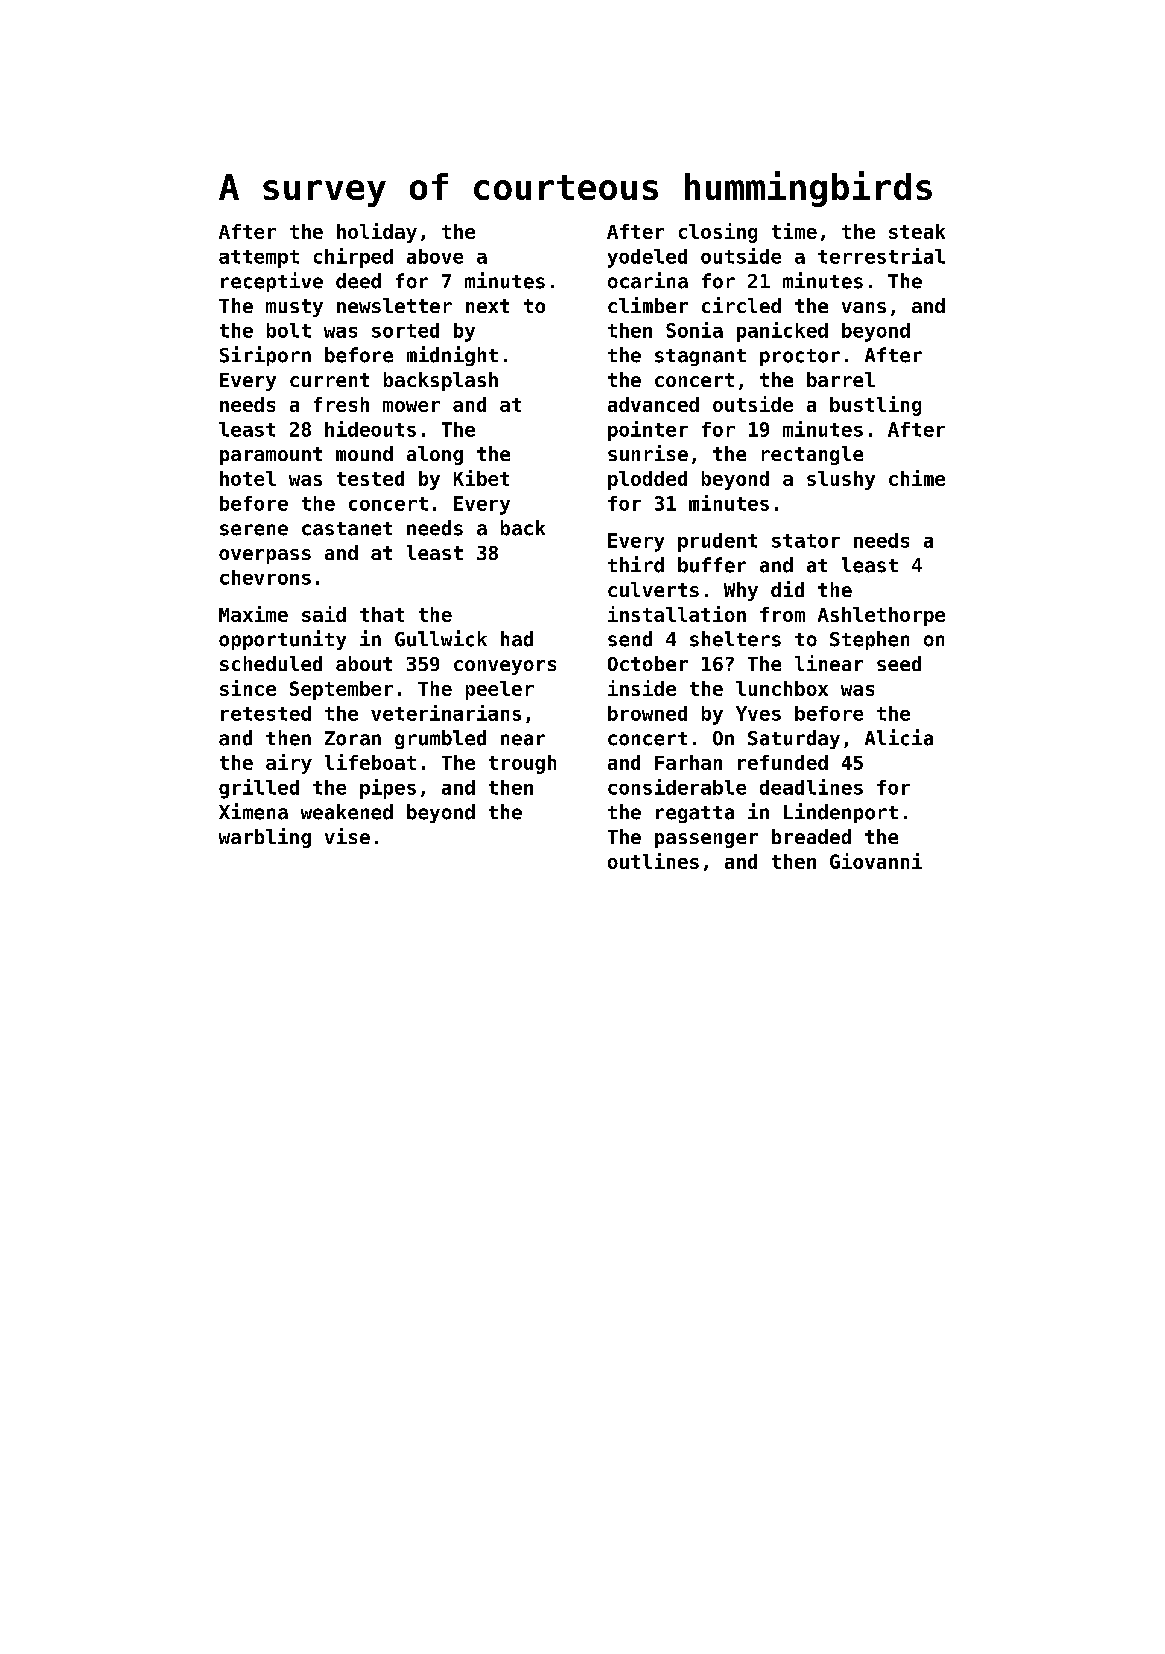 This screenshot has height=1654, width=1165. Describe the element at coordinates (718, 233) in the screenshot. I see `closing` at that location.
